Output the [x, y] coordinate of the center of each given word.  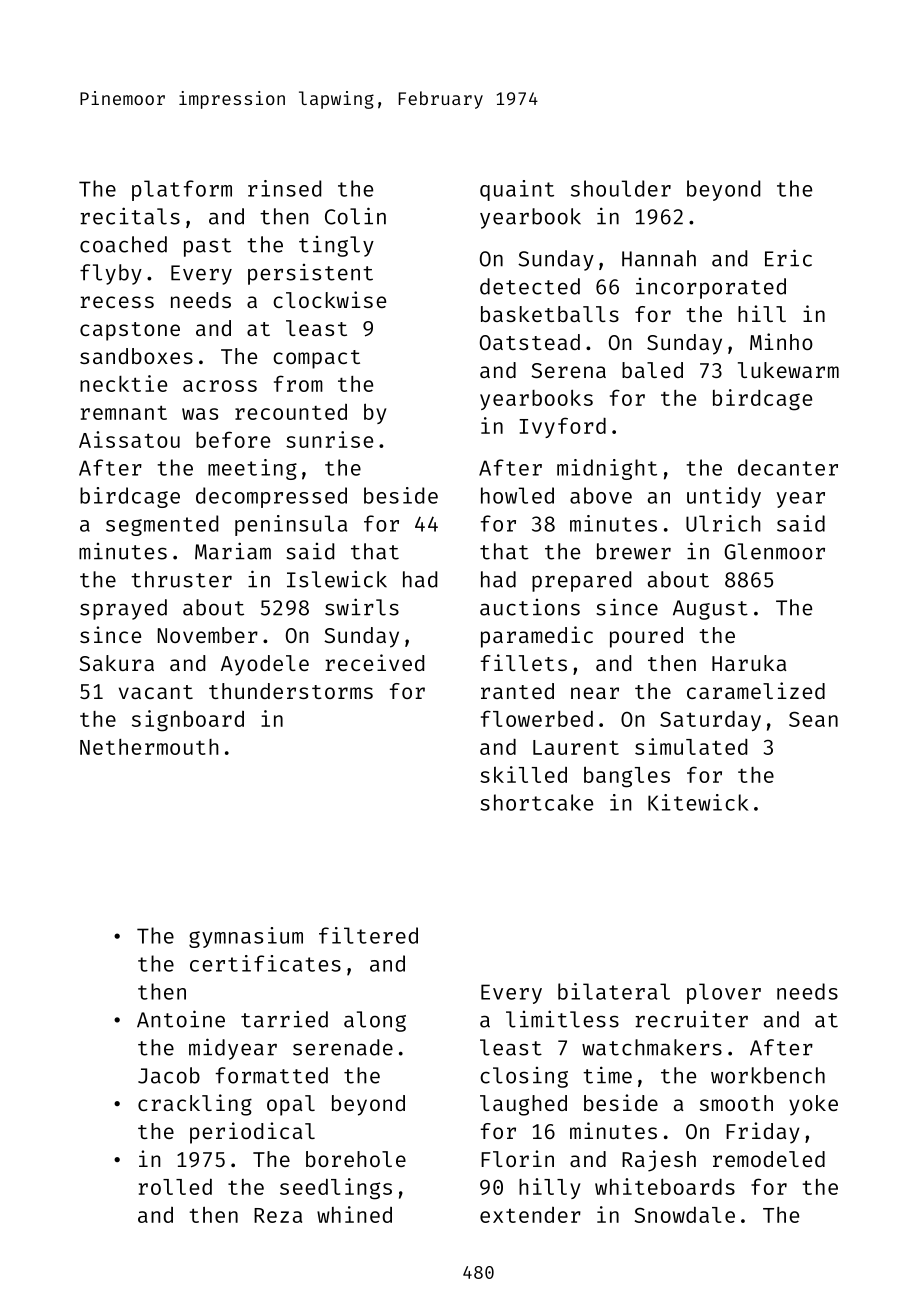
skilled [523, 774]
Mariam [233, 551]
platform [182, 190]
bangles [627, 777]
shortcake [536, 802]
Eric [788, 258]
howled [517, 495]
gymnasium [246, 937]
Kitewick [698, 802]
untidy [724, 497]
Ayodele [265, 665]
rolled [175, 1186]
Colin [355, 216]
